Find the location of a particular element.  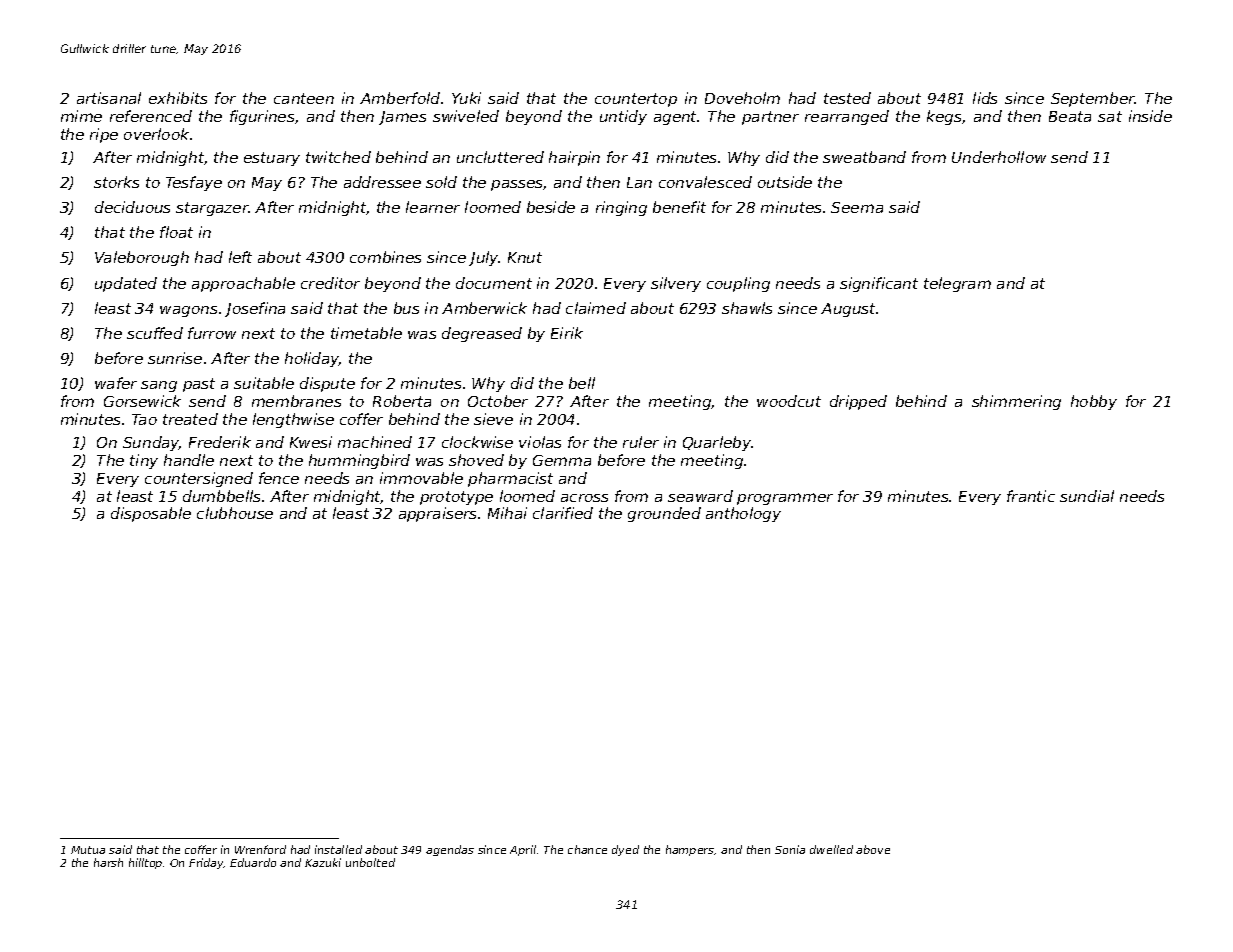

dyed is located at coordinates (625, 850).
